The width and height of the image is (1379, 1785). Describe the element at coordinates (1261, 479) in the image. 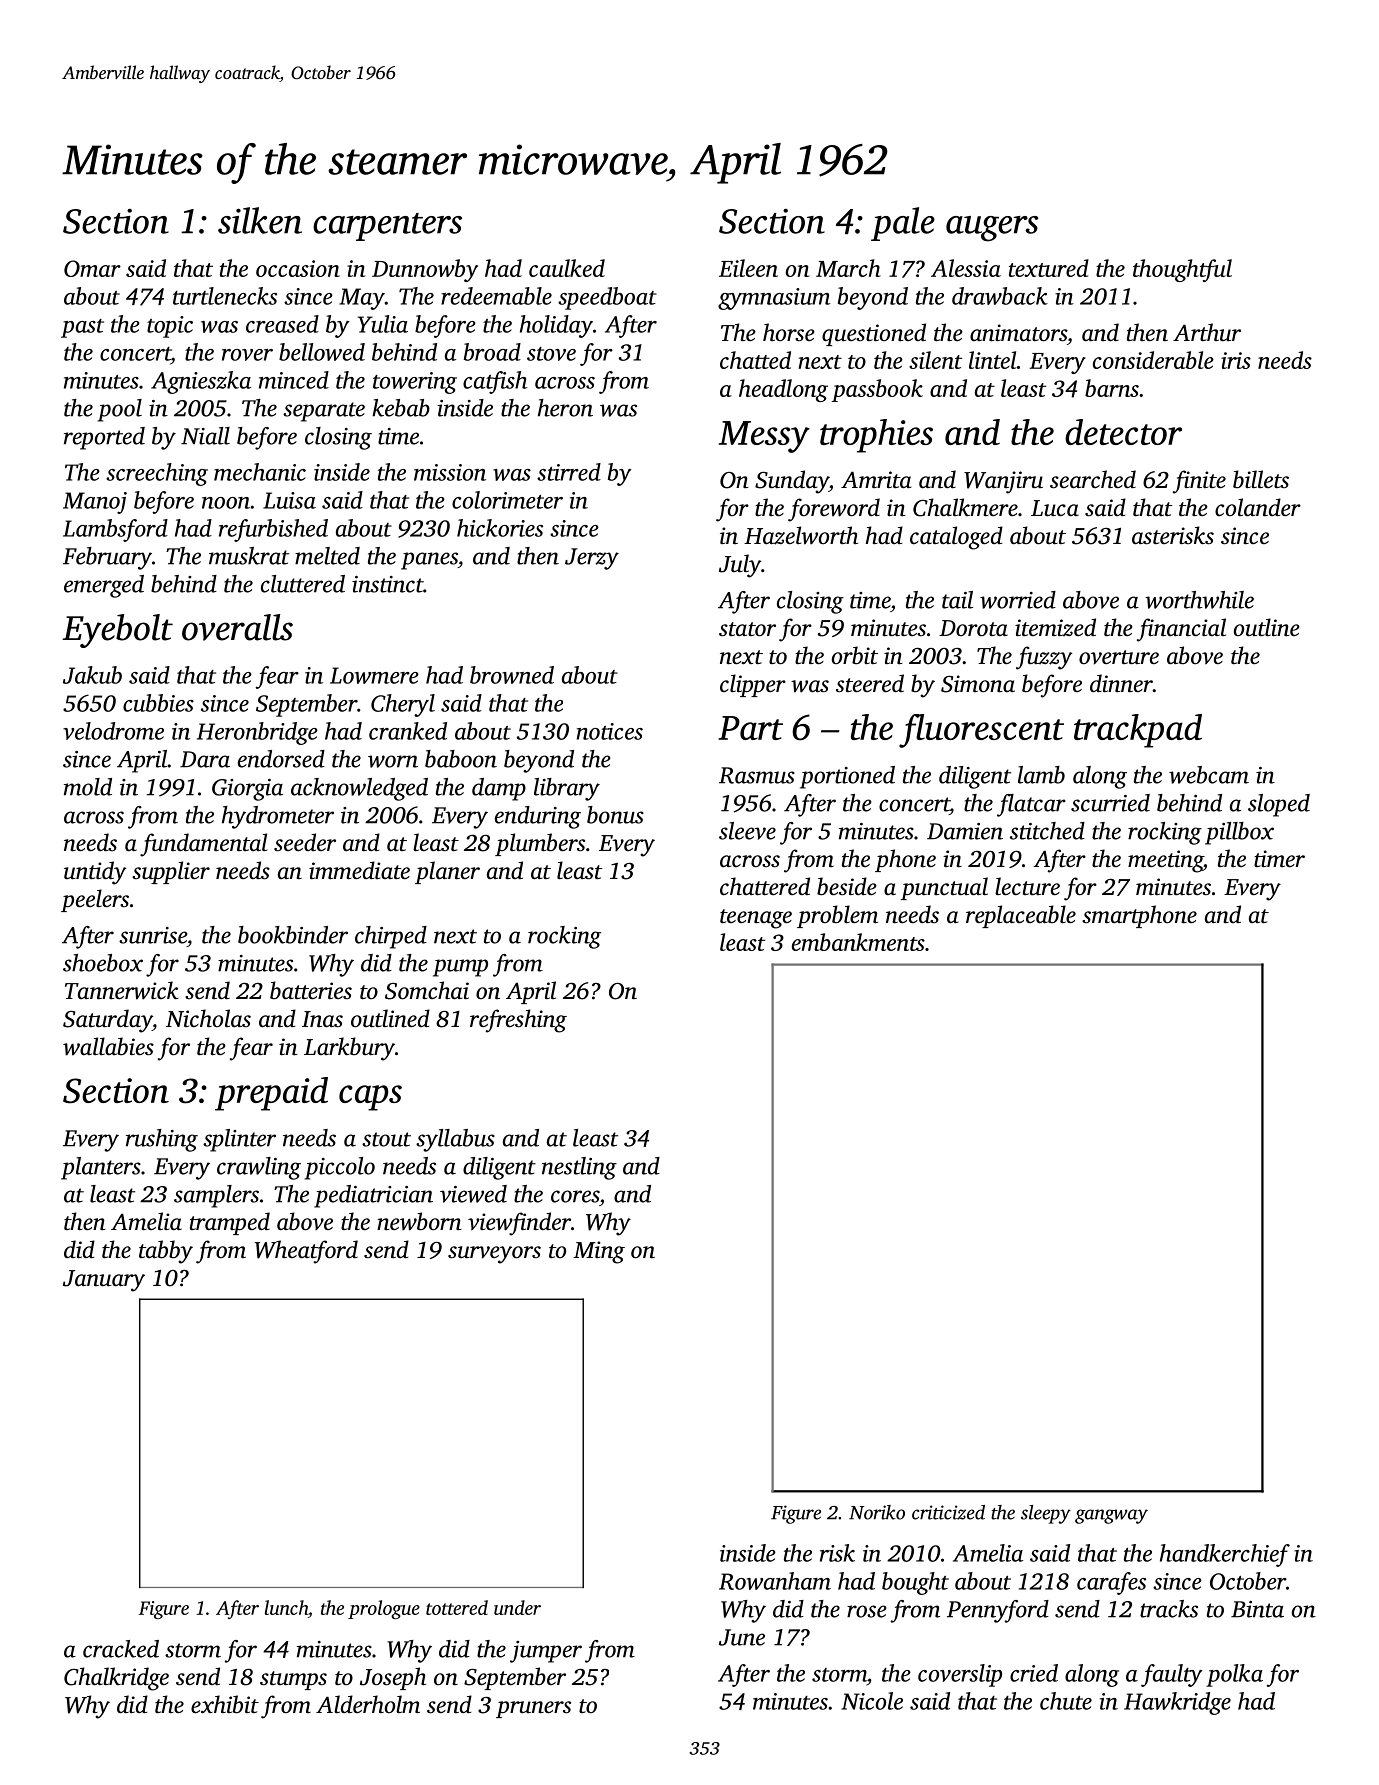

I see `billets` at that location.
